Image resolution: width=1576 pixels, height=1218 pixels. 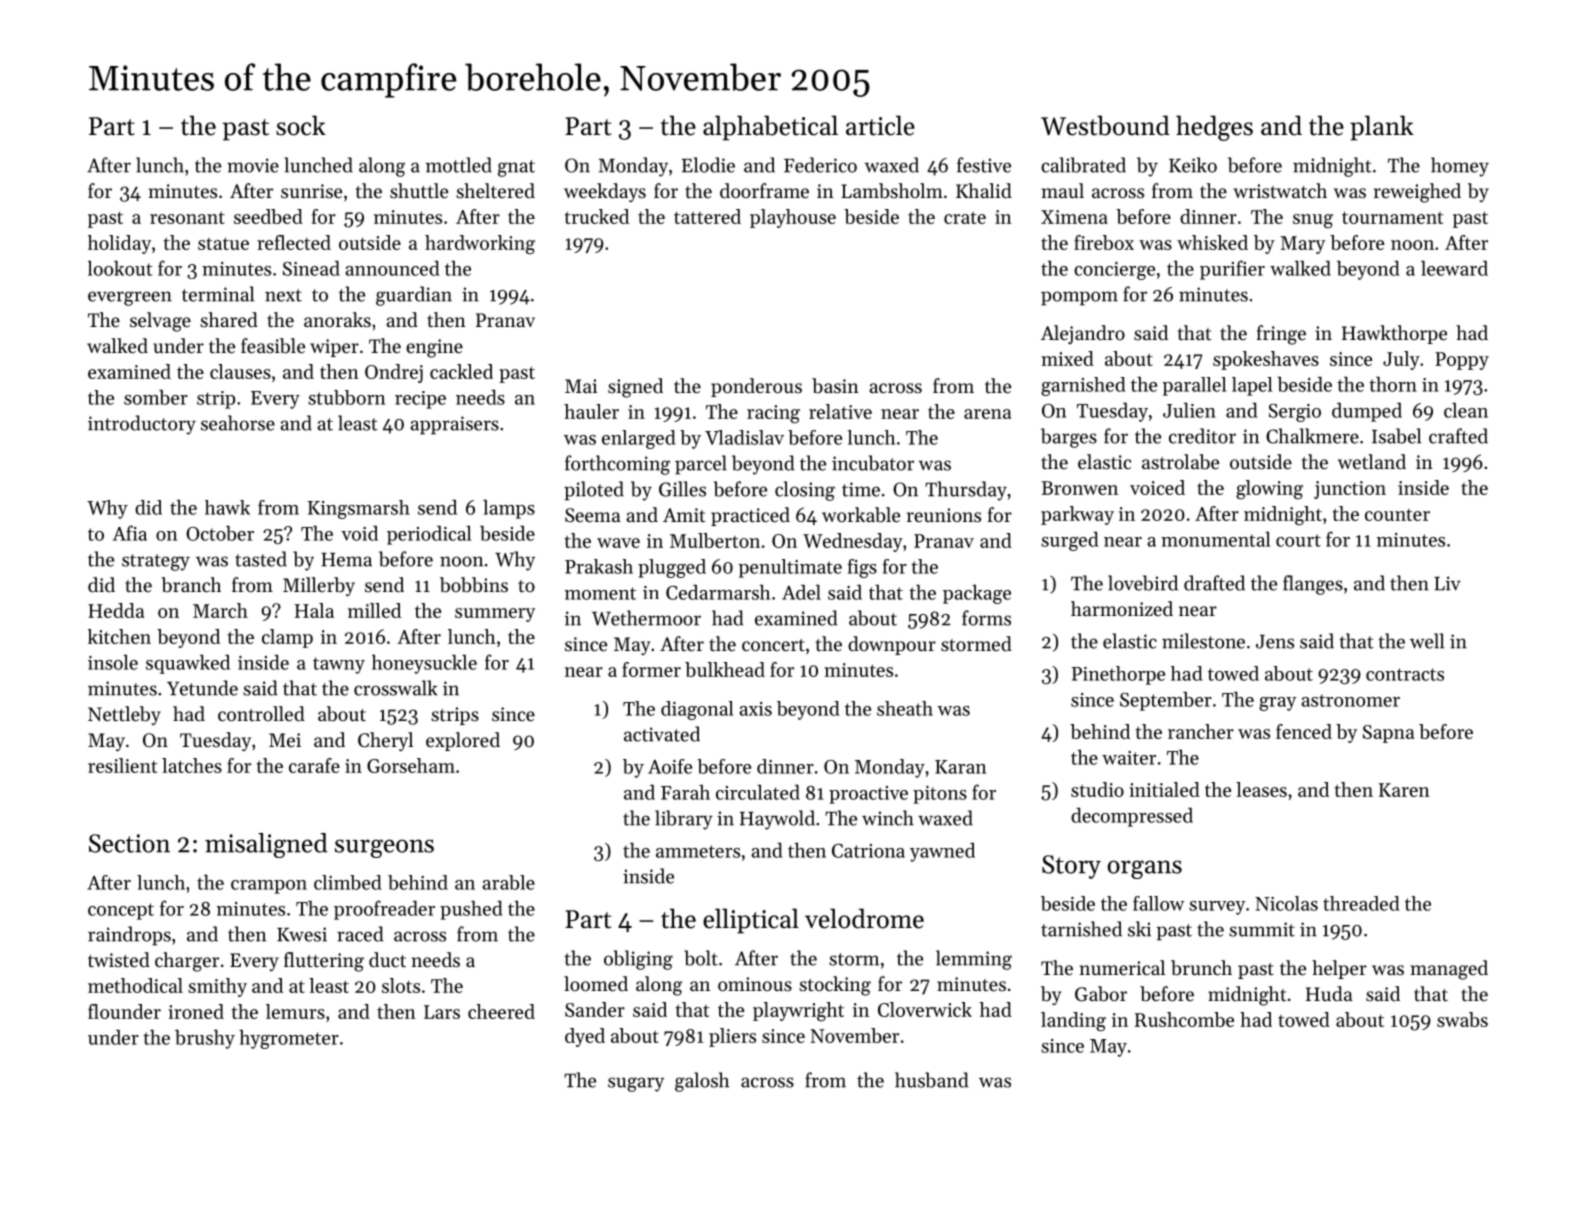 I want to click on brushy, so click(x=205, y=1039).
